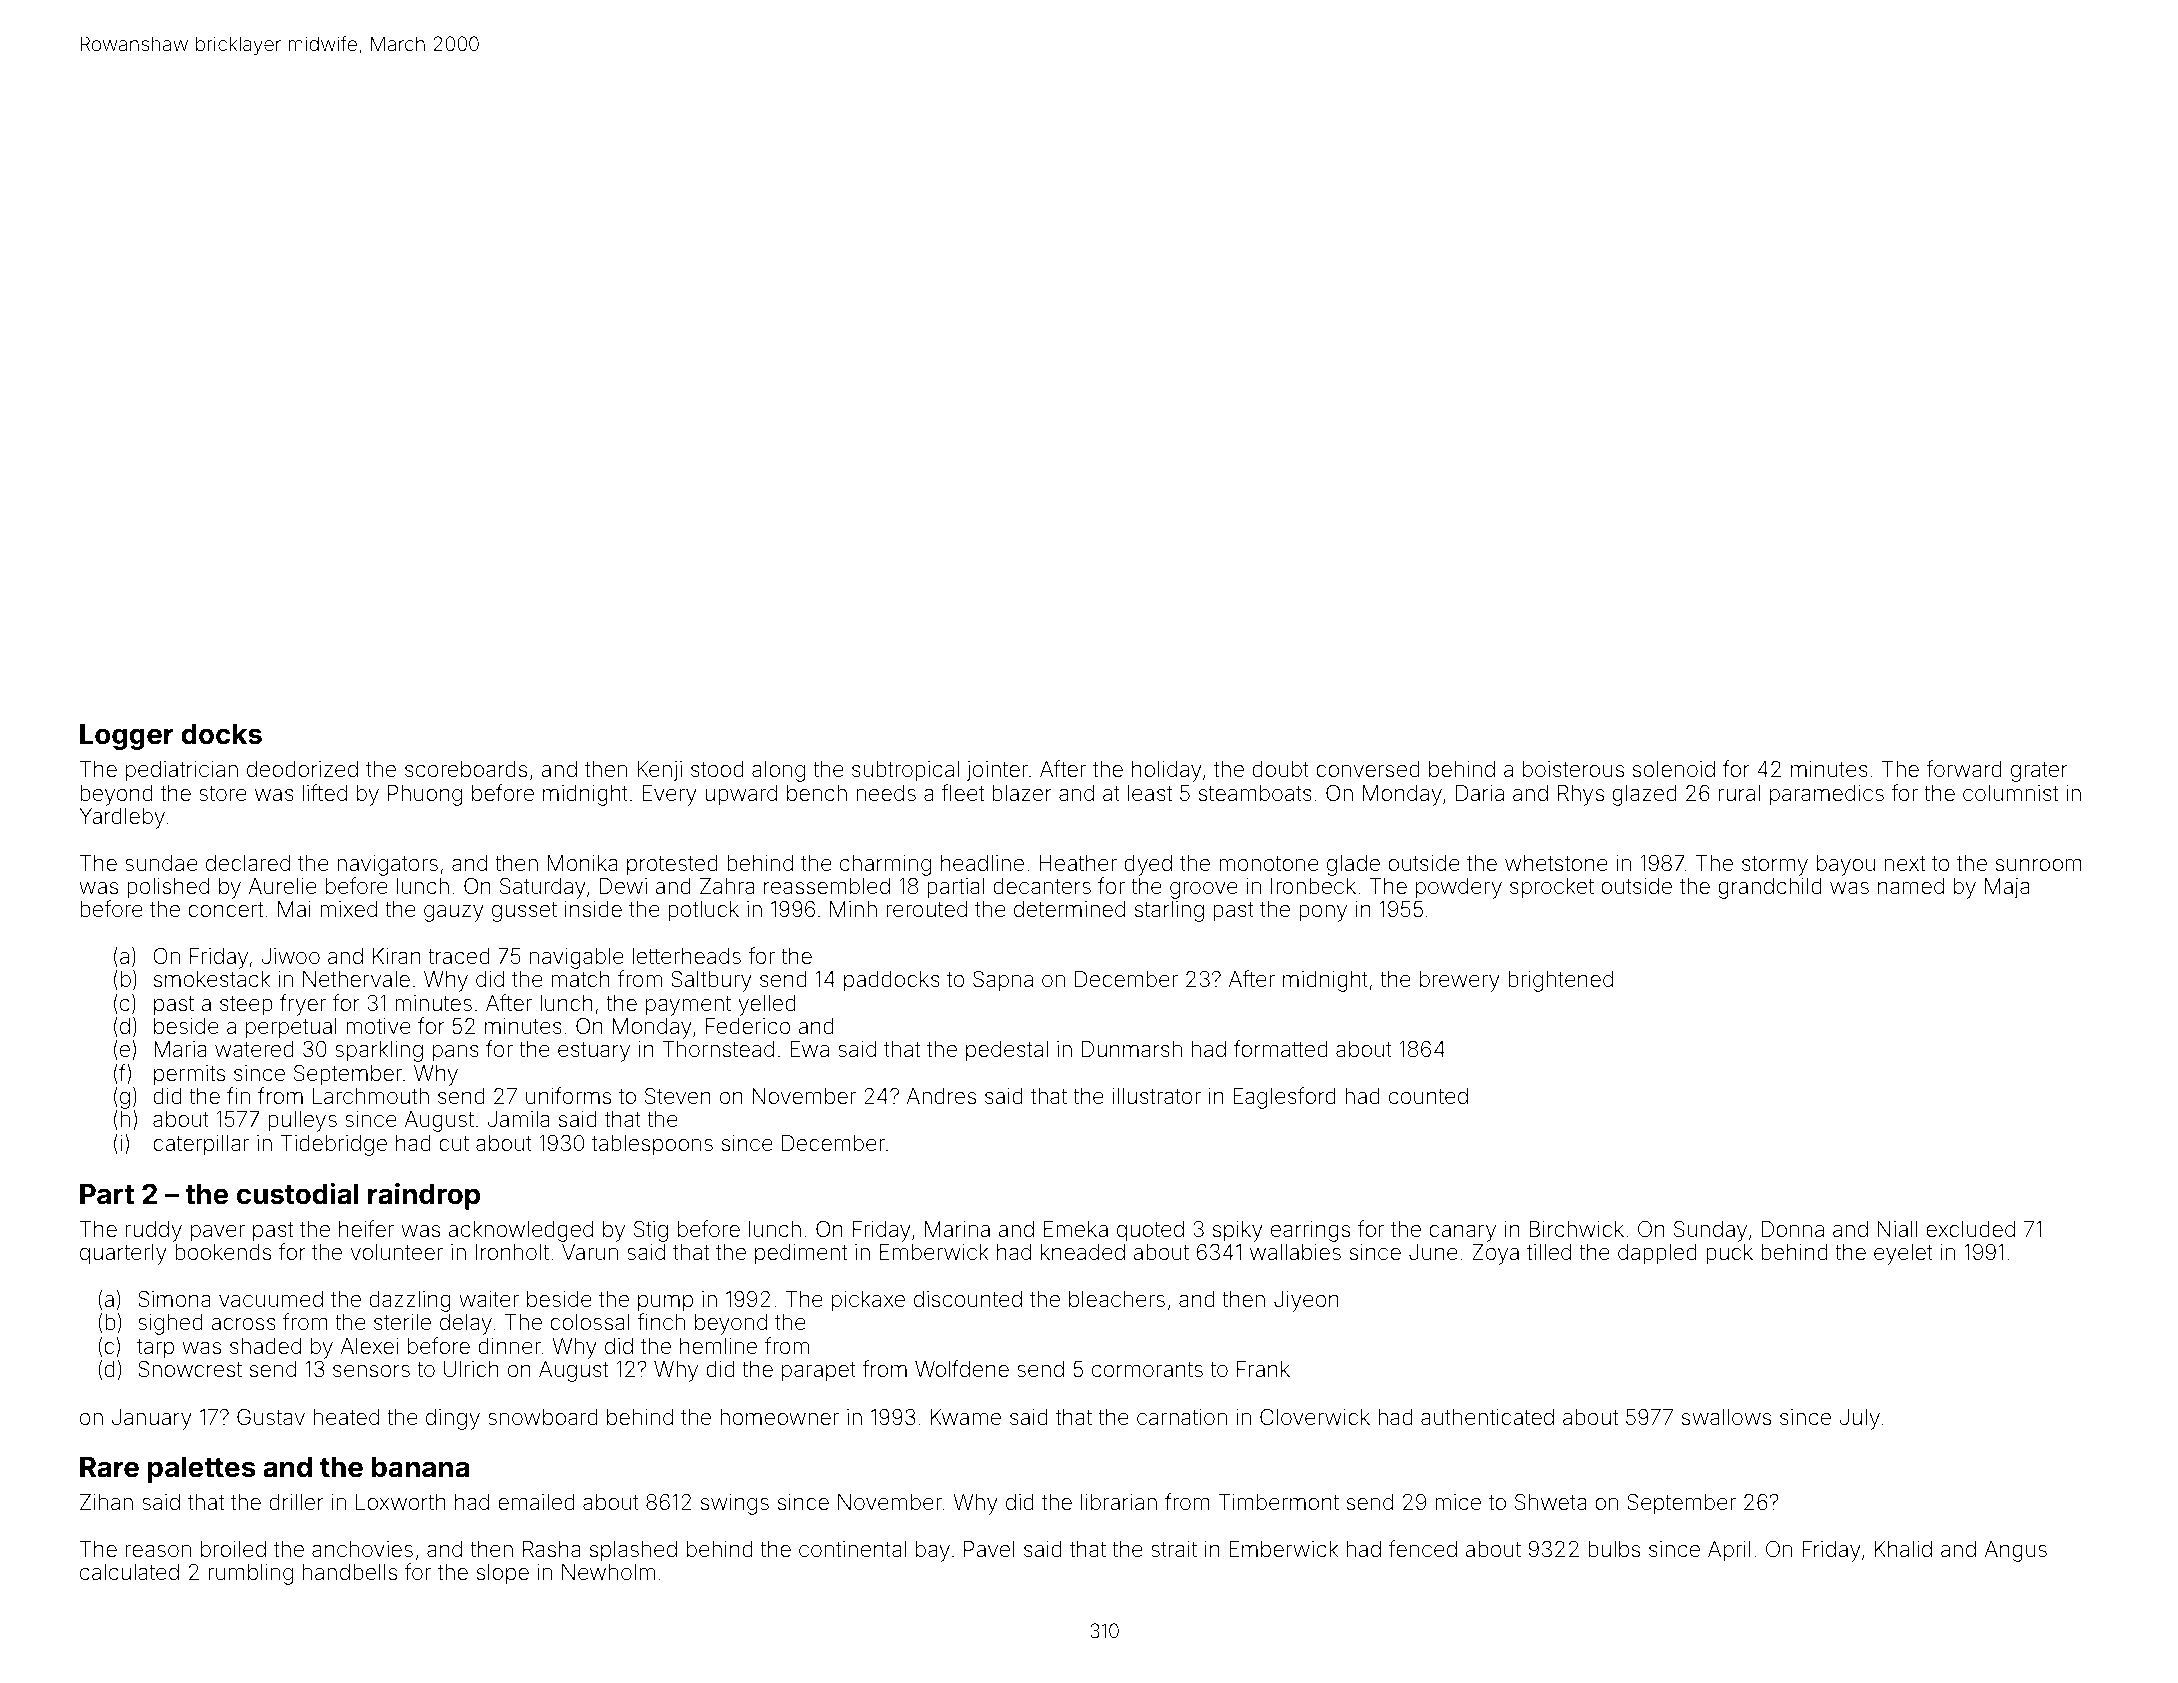 The width and height of the screenshot is (2178, 1683). Describe the element at coordinates (1284, 1098) in the screenshot. I see `Eaglesford` at that location.
